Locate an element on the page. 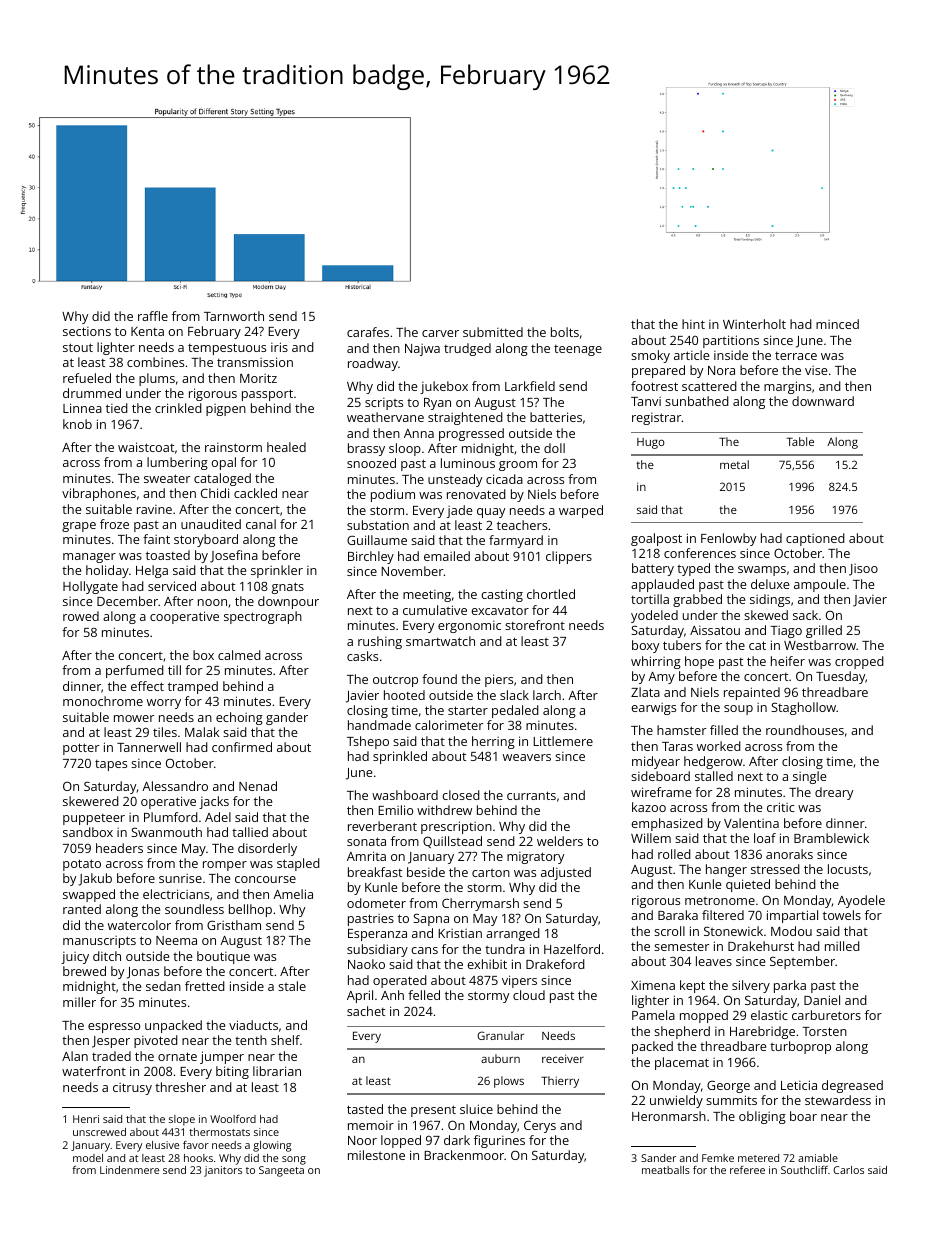 The height and width of the document is (1233, 952). raffle is located at coordinates (153, 316).
